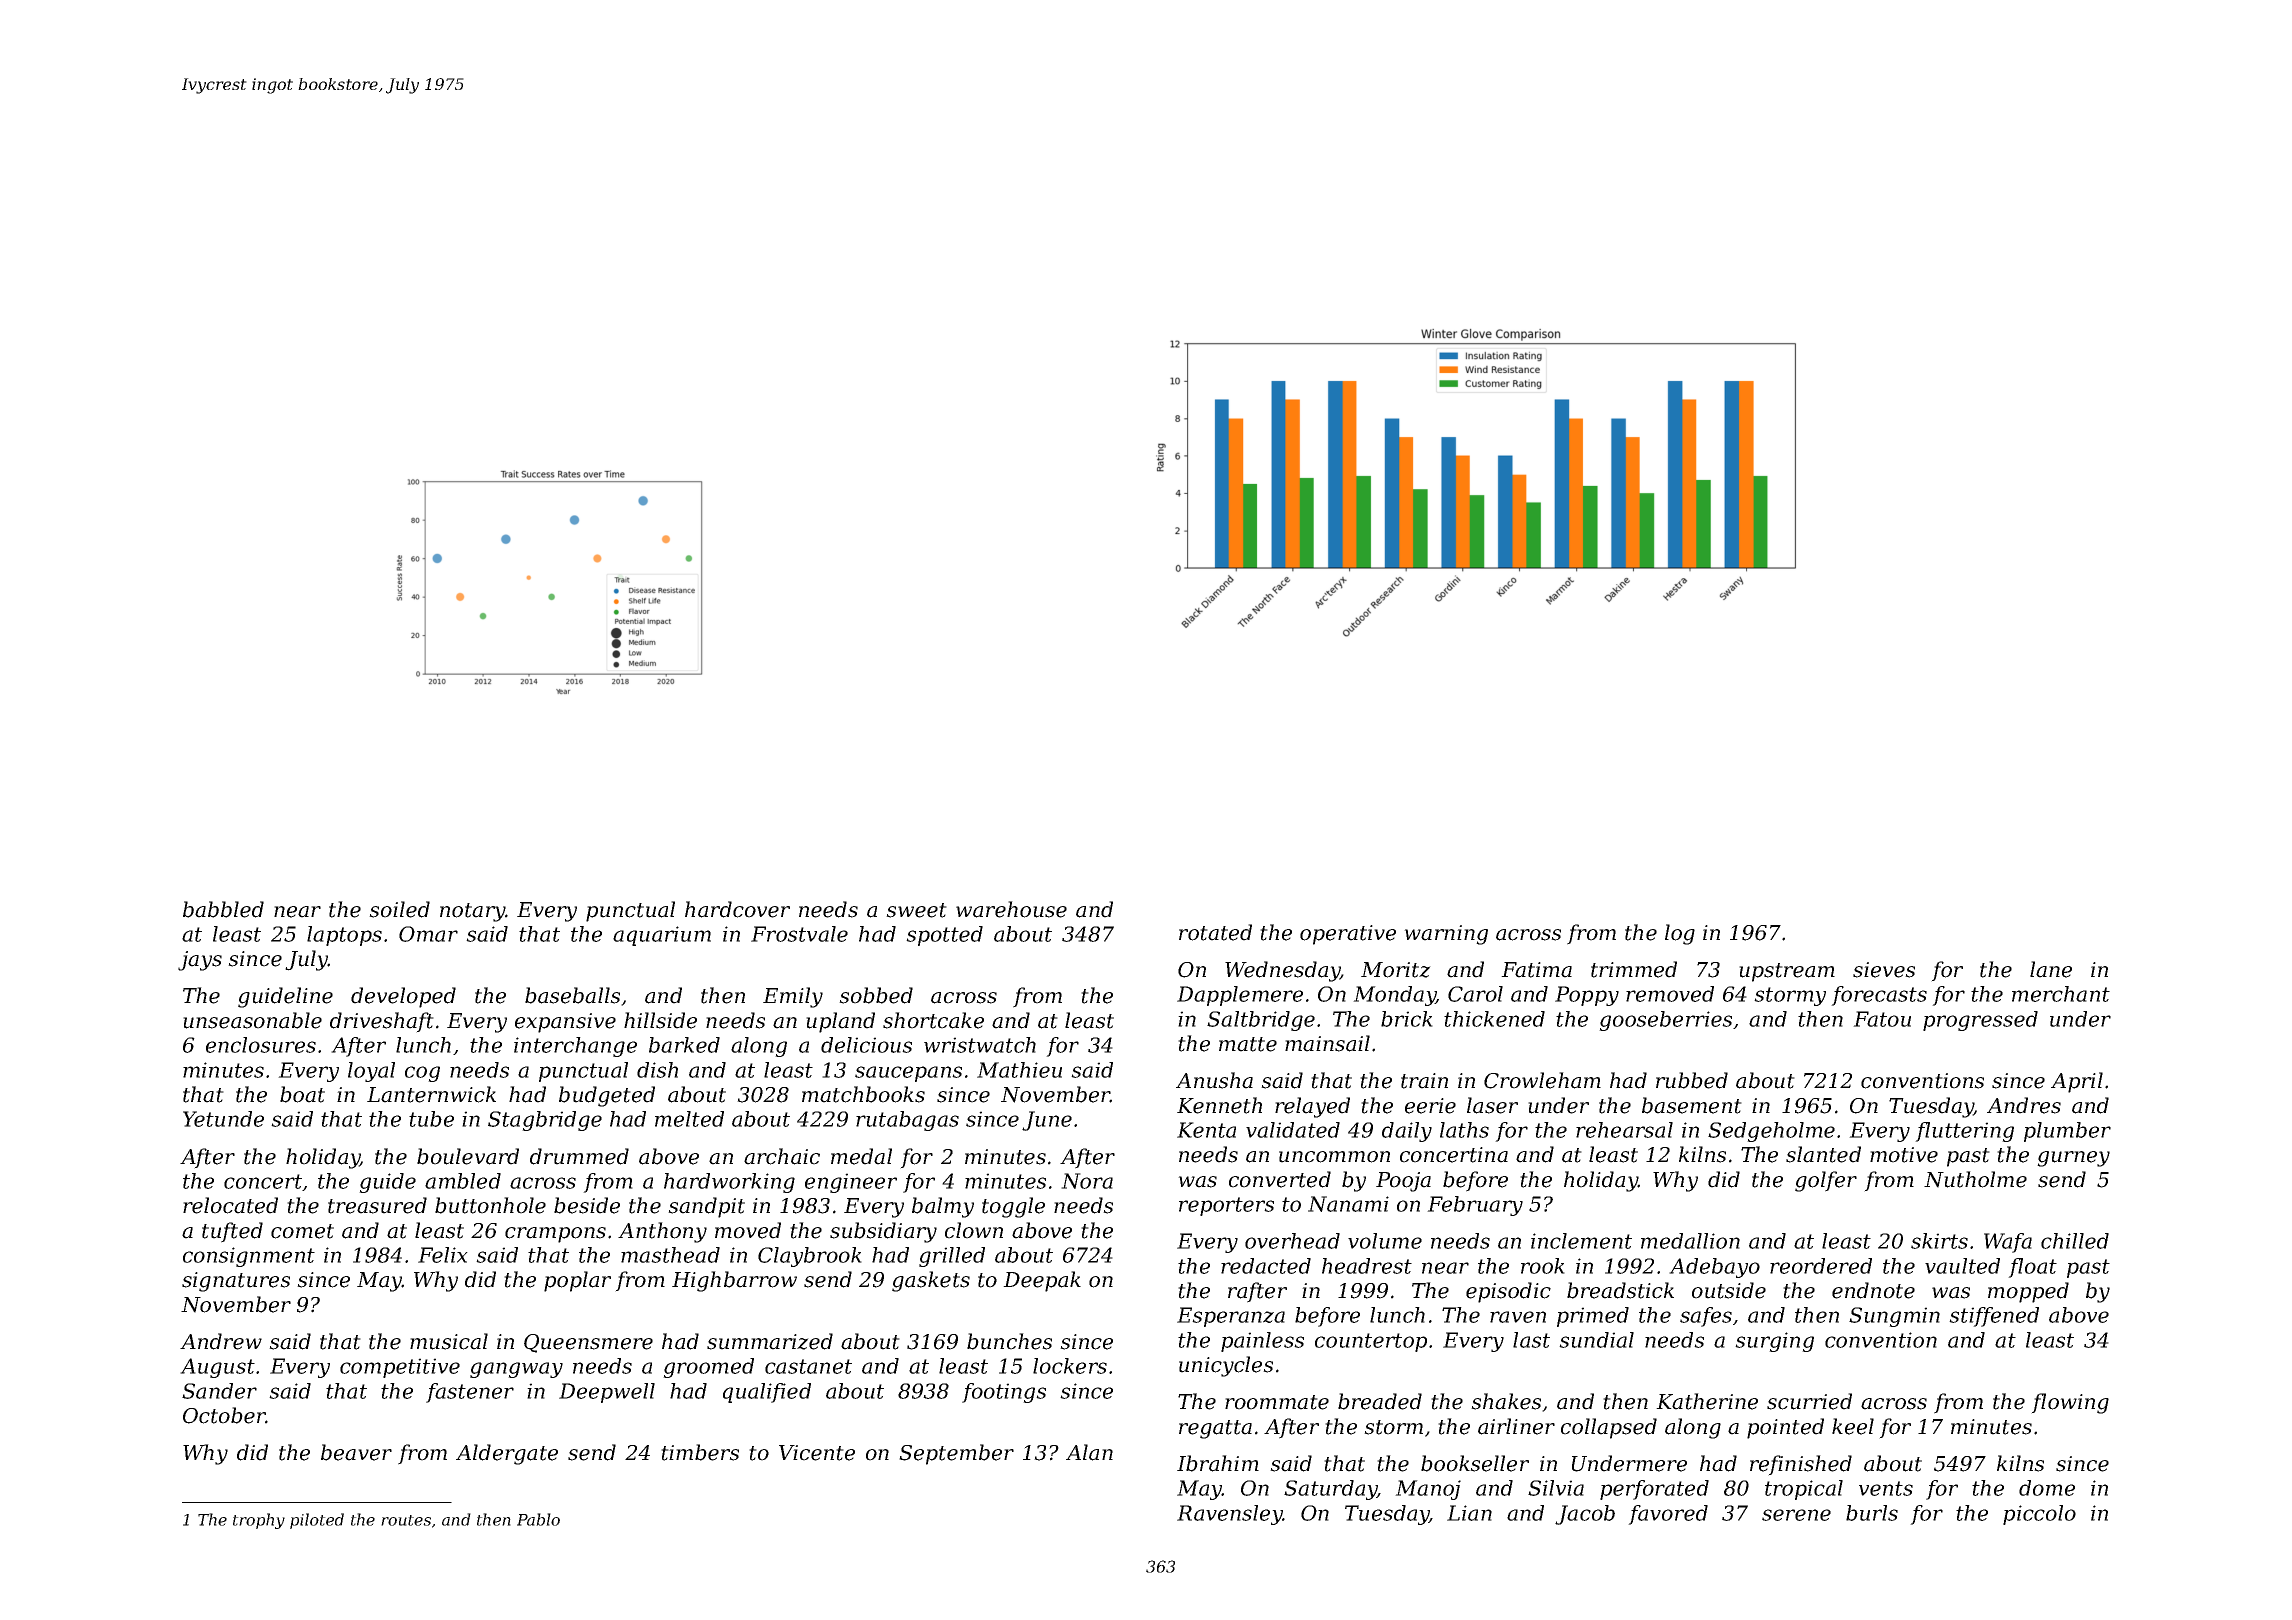  Describe the element at coordinates (1692, 1105) in the screenshot. I see `basement` at that location.
